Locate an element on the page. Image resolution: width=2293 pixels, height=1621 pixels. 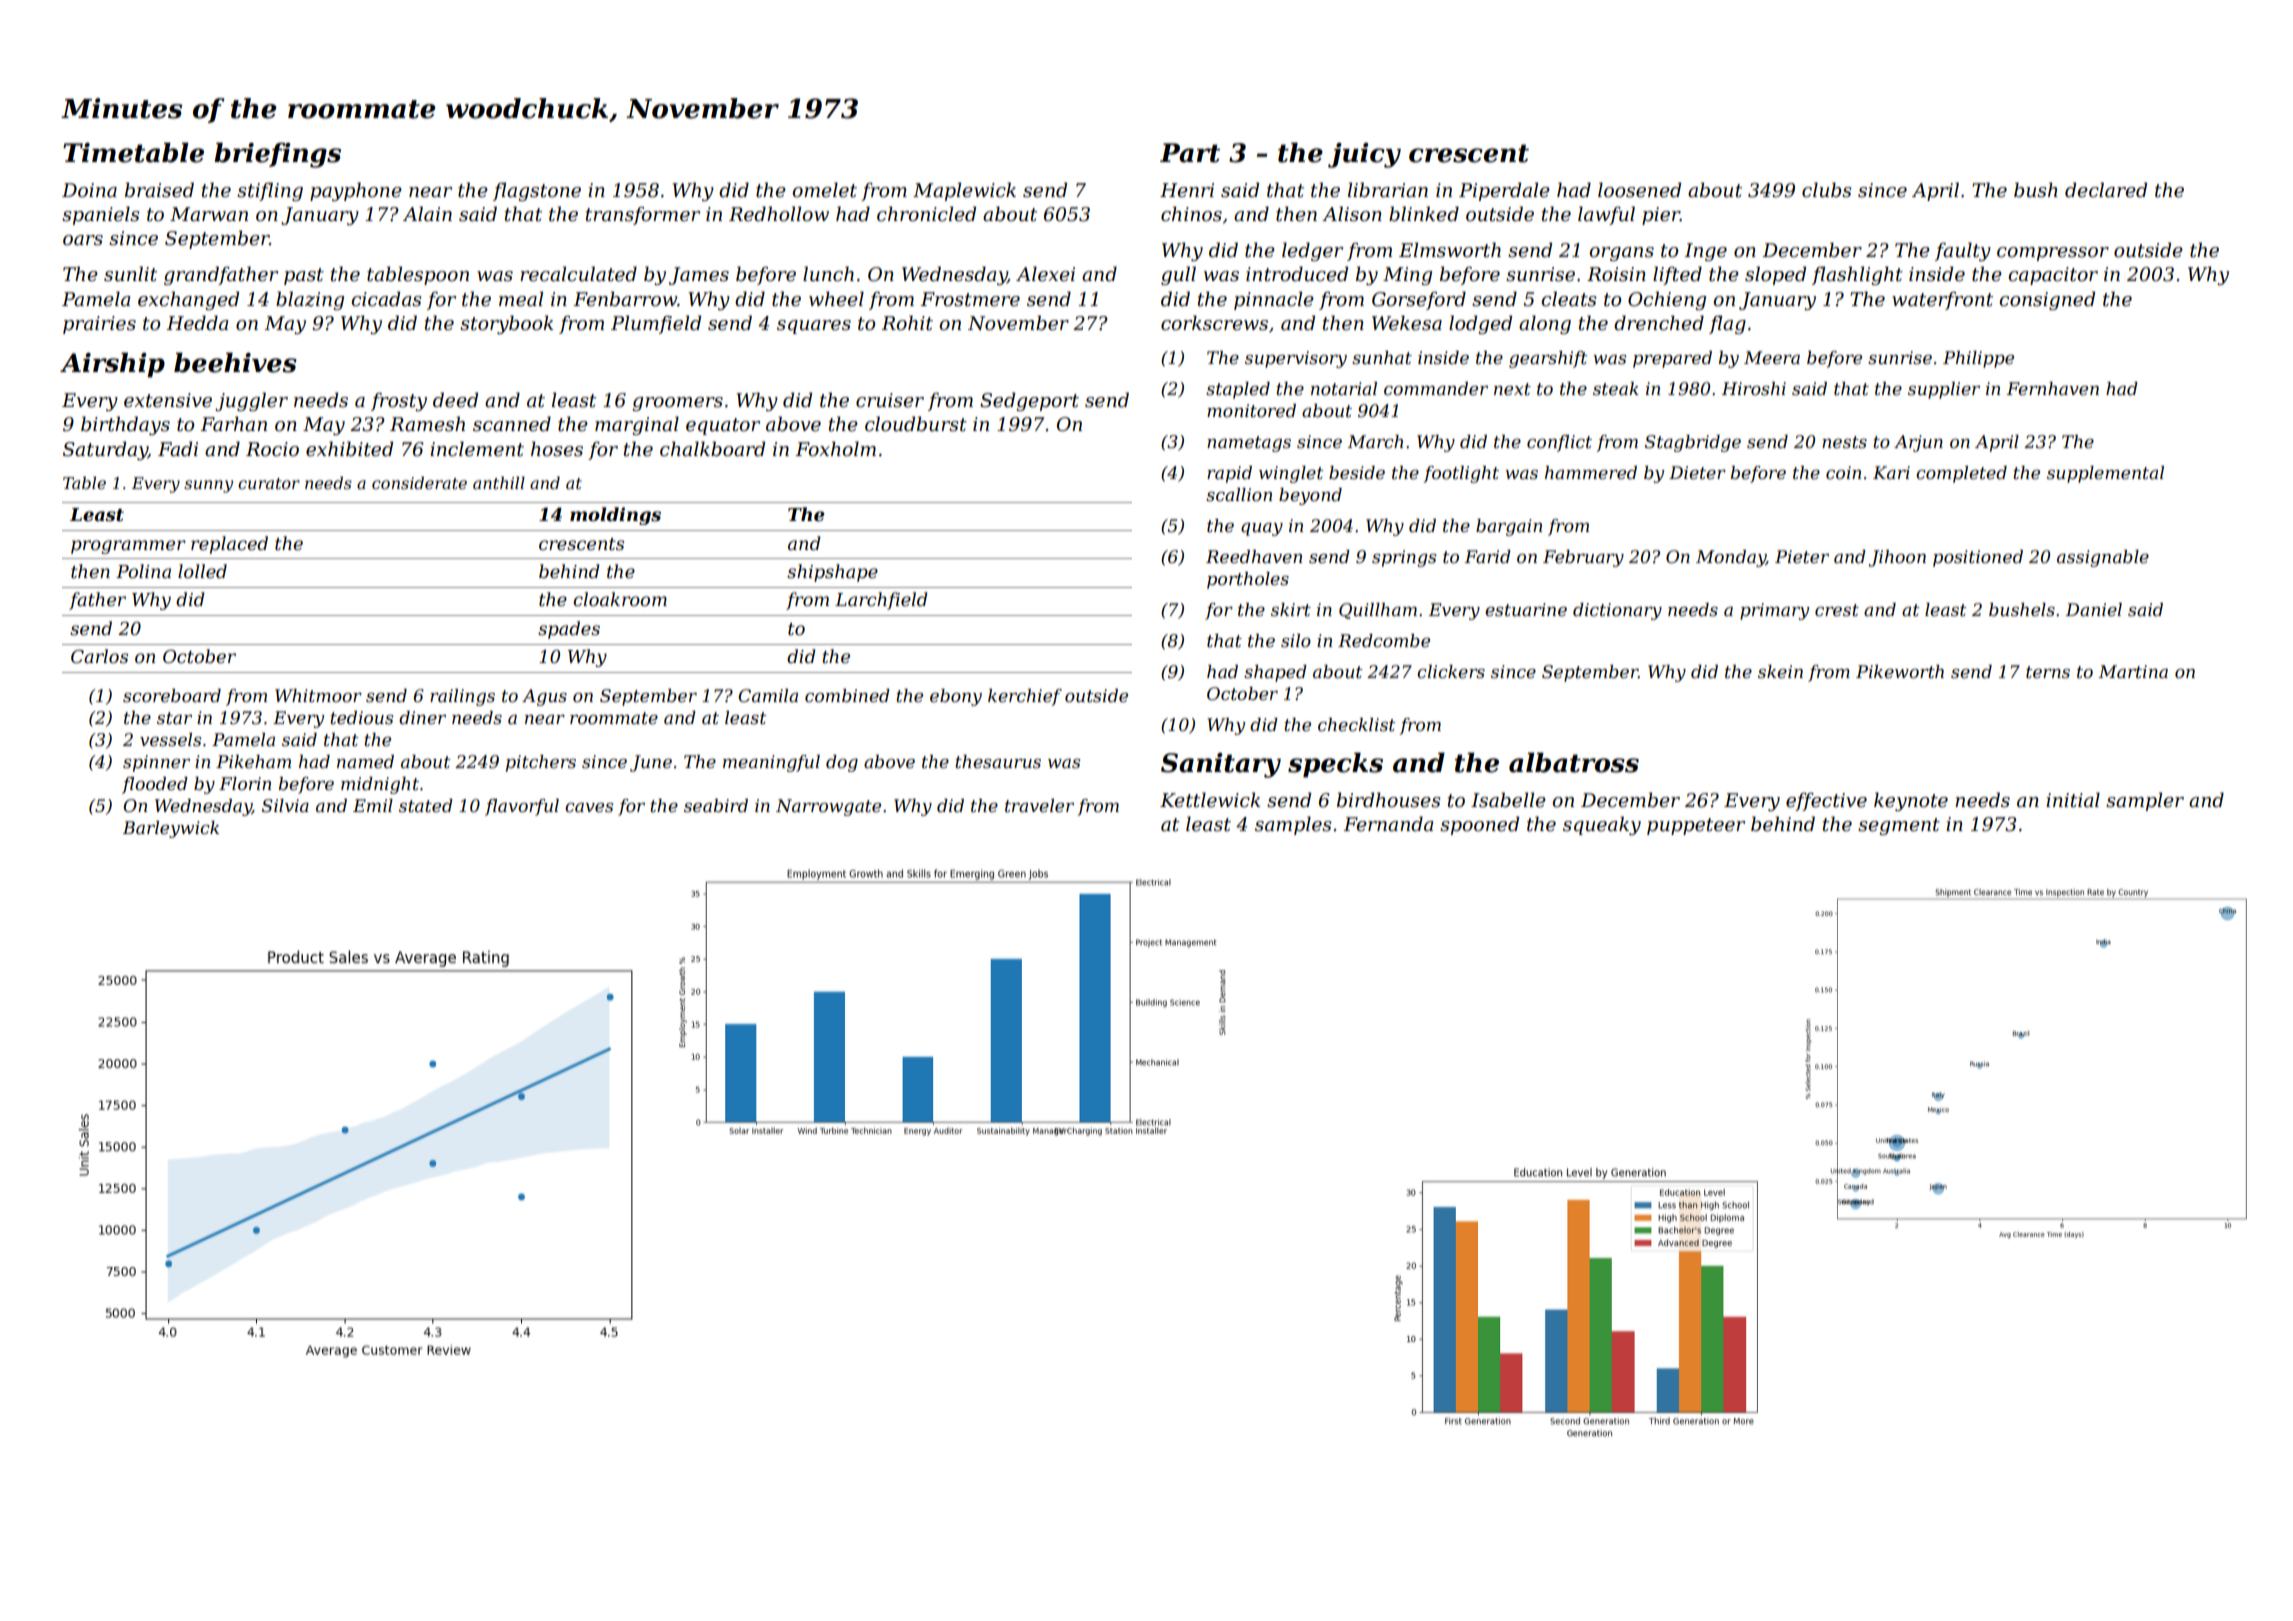
cloudburst is located at coordinates (916, 424).
